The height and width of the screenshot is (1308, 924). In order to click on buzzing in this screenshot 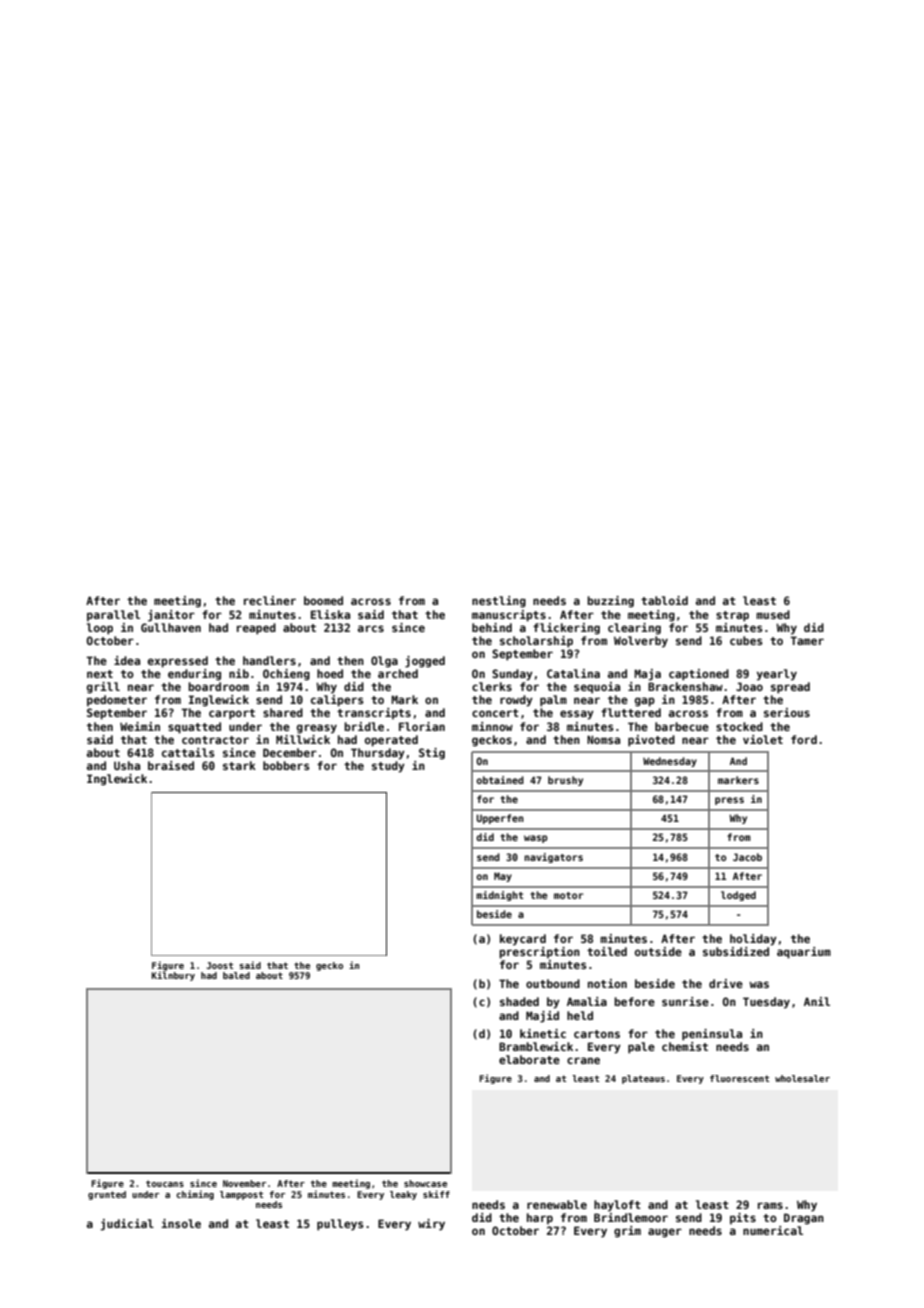, I will do `click(610, 602)`.
